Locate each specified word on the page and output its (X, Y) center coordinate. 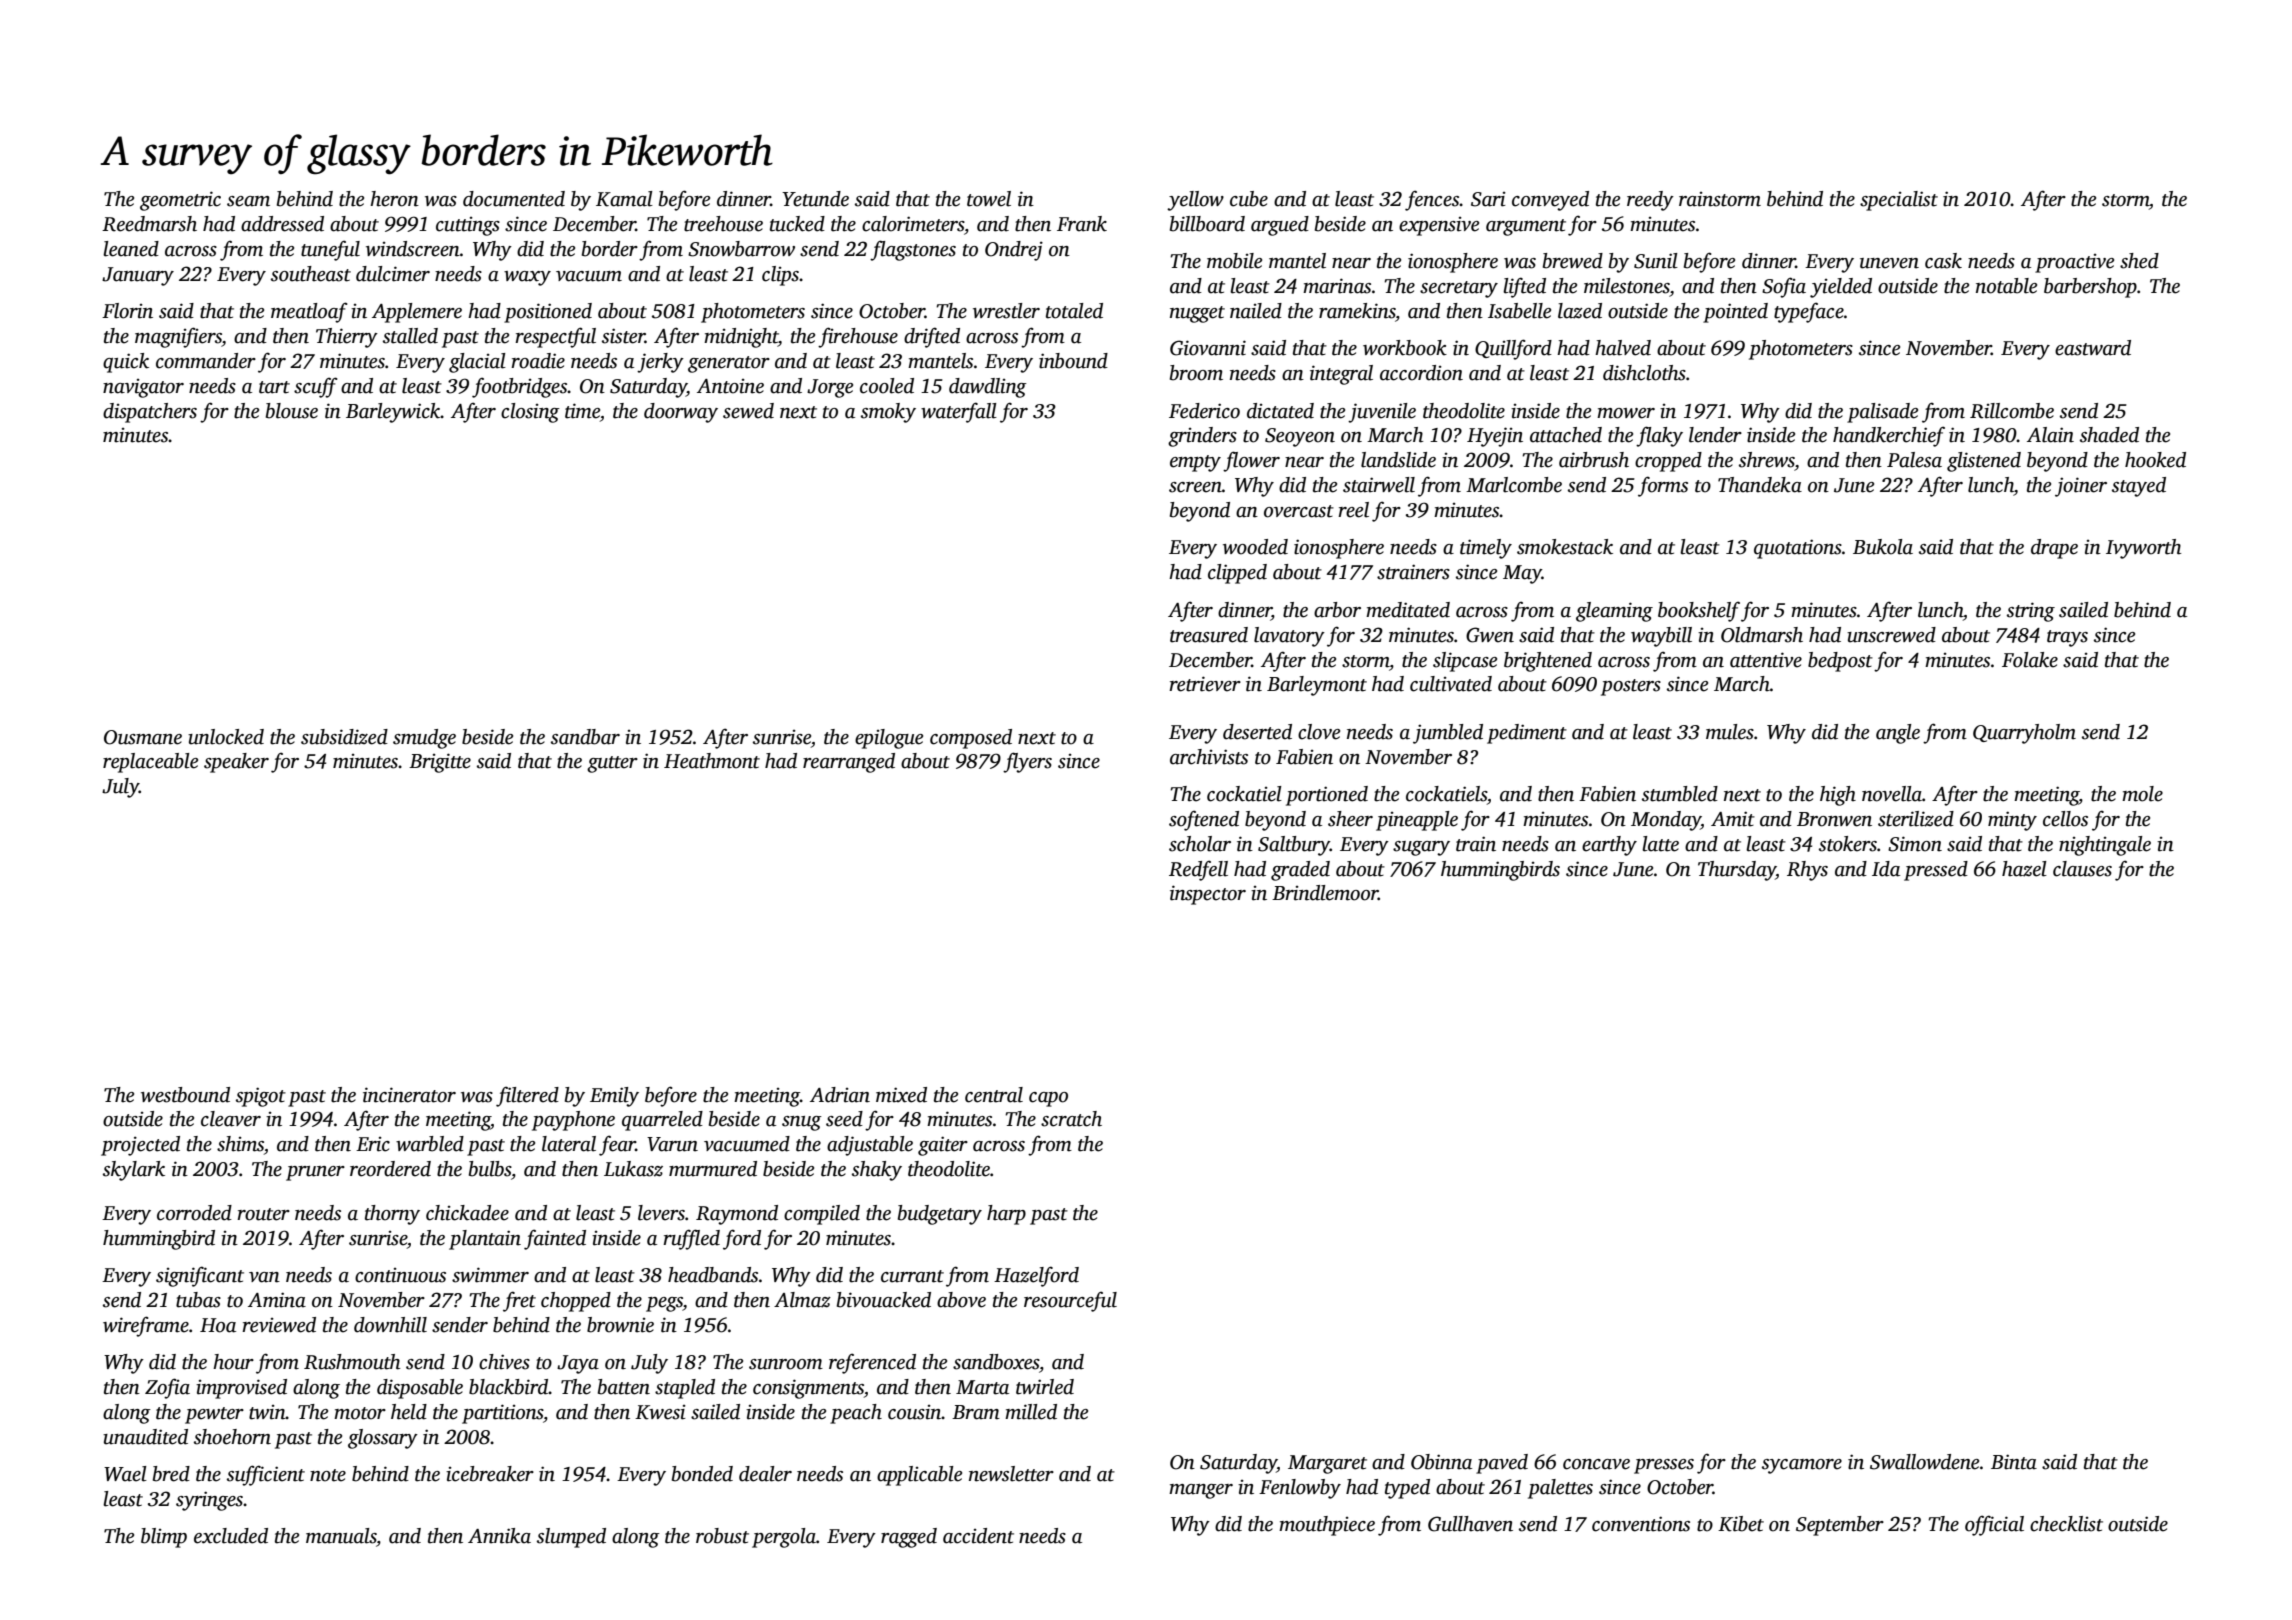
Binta (2014, 1462)
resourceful (1070, 1301)
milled (1031, 1412)
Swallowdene (1924, 1462)
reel (1353, 510)
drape (2054, 549)
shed (2139, 261)
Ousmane (143, 737)
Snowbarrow (741, 249)
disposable (420, 1389)
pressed (1936, 871)
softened (1204, 820)
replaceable (150, 763)
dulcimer (393, 274)
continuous (400, 1275)
